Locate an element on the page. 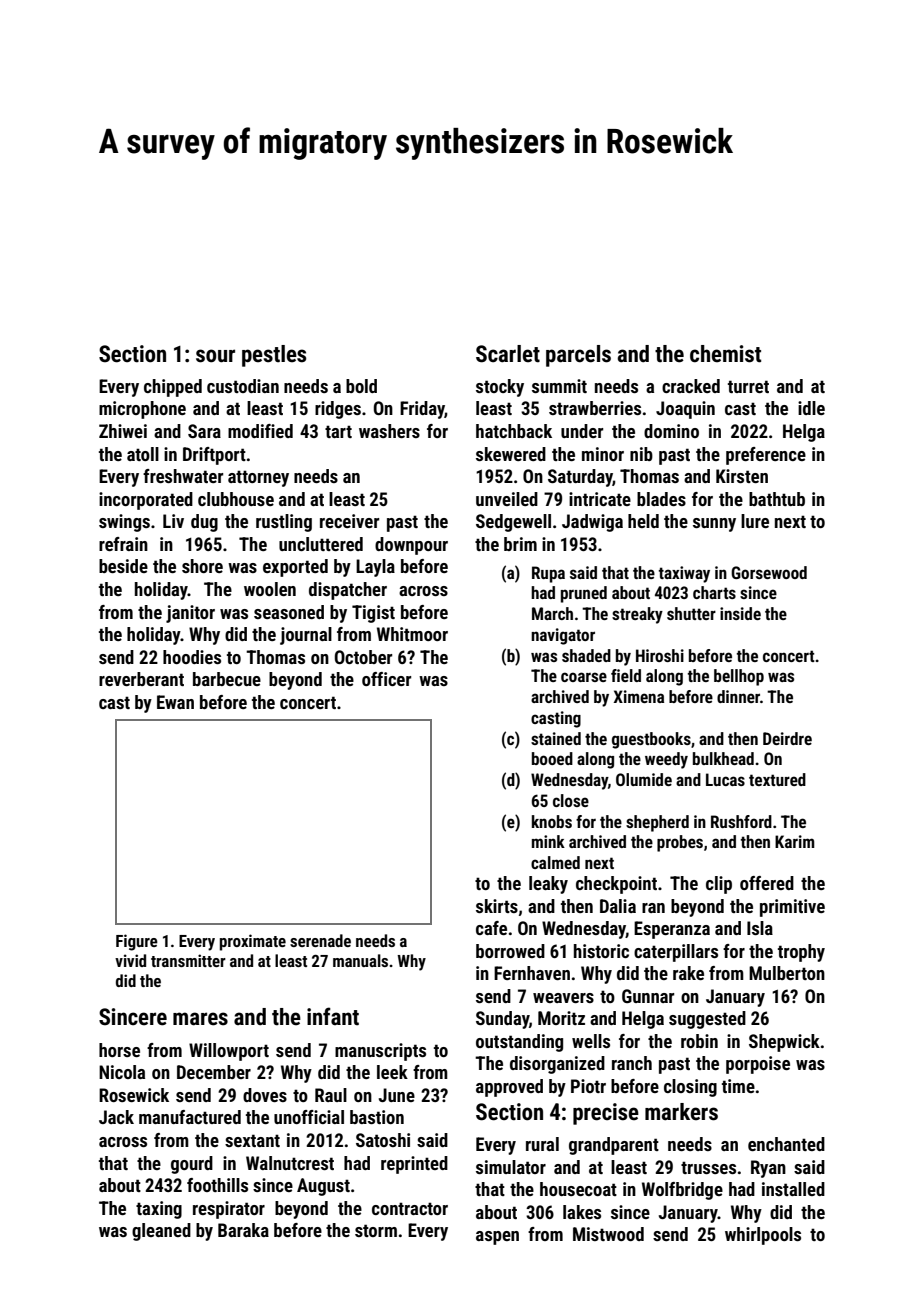  atoll is located at coordinates (143, 454).
